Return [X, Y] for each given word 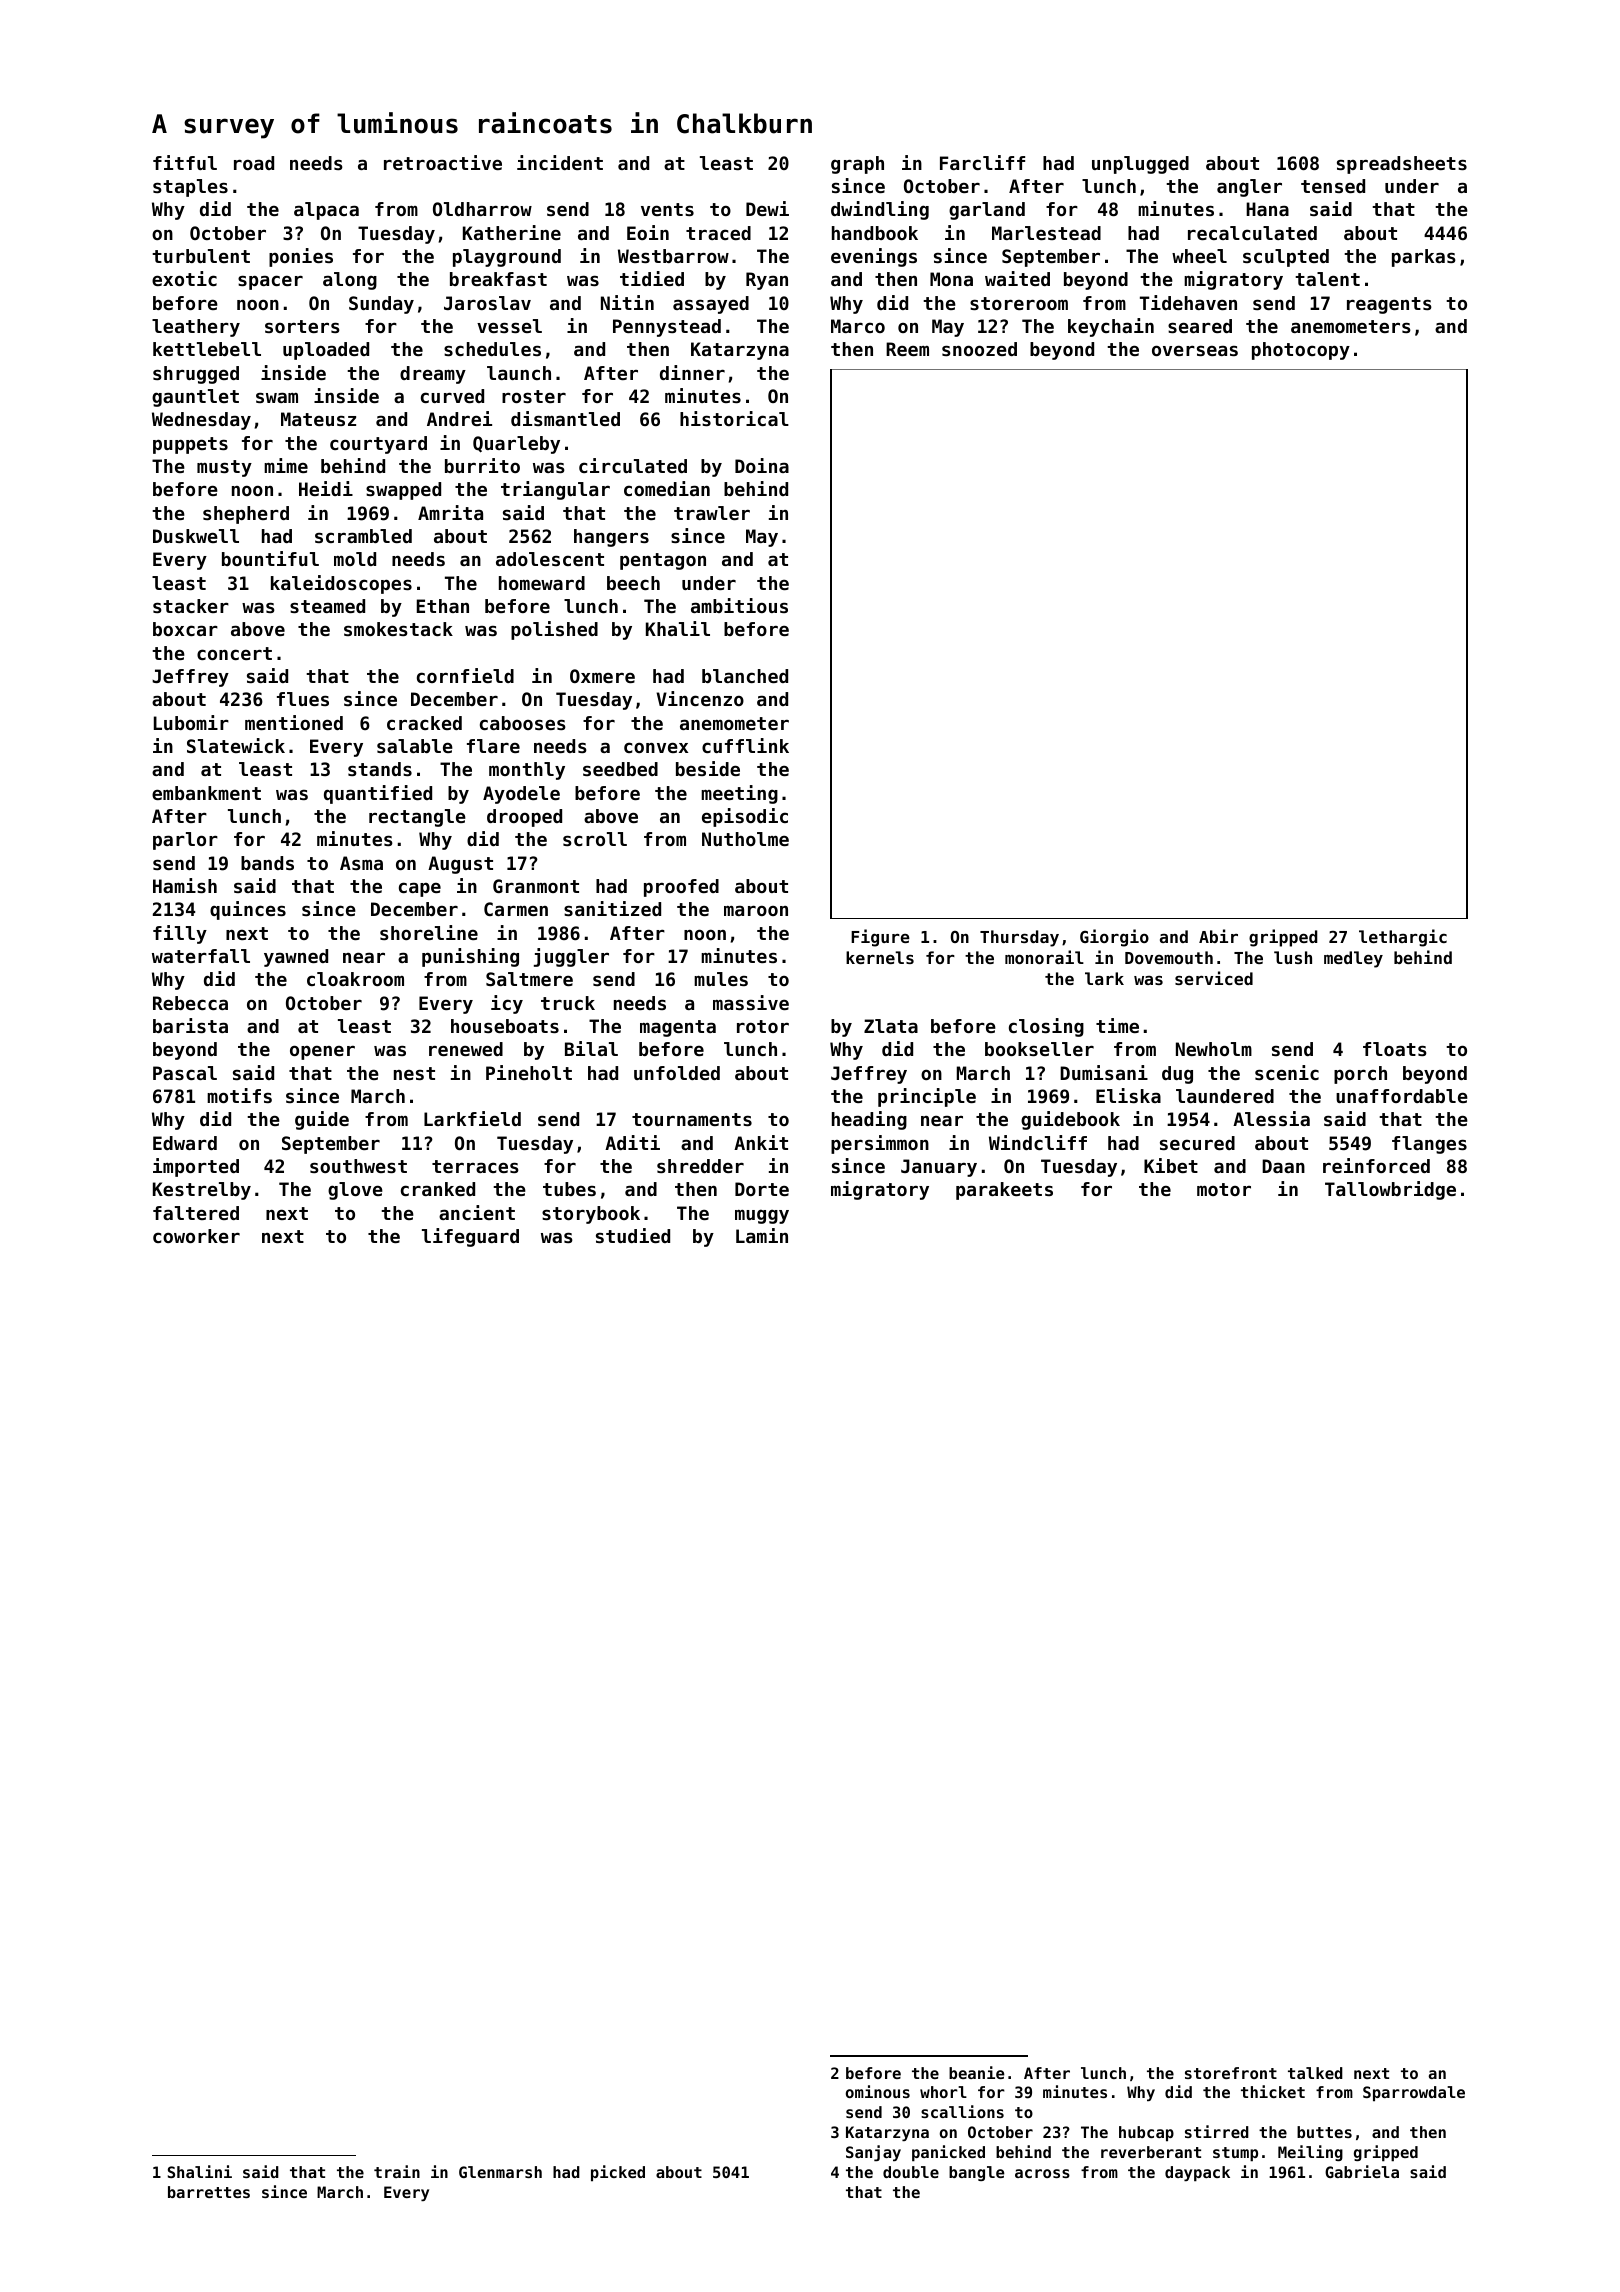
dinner [692, 372]
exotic [184, 278]
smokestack [398, 629]
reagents [1389, 305]
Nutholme [745, 839]
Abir [1218, 936]
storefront [1231, 2073]
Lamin [762, 1235]
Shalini [200, 2171]
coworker [196, 1236]
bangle [977, 2173]
